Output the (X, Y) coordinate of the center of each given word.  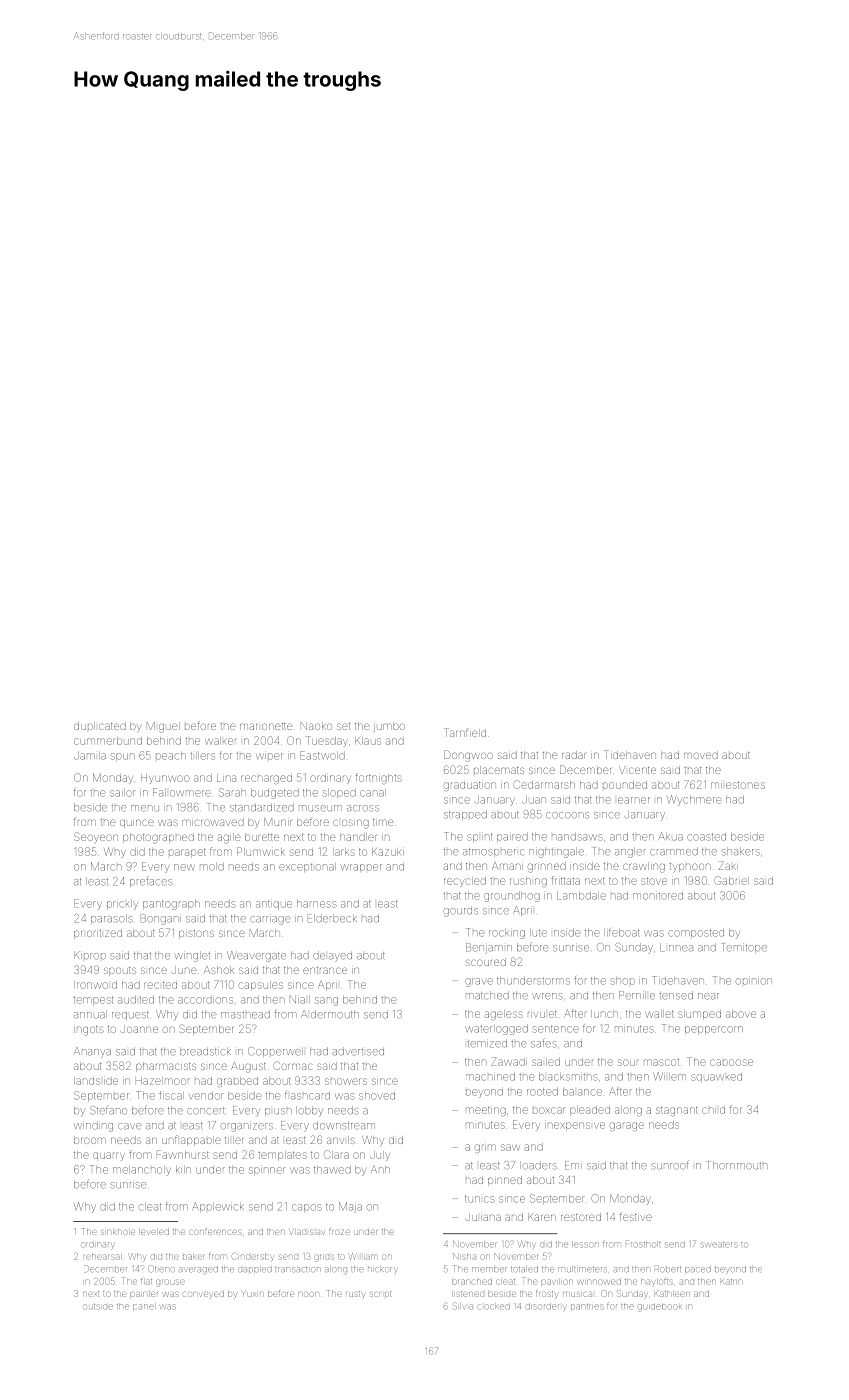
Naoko (316, 726)
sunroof (670, 1165)
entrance (325, 970)
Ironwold (95, 985)
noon (308, 1294)
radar (574, 755)
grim (485, 1148)
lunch (604, 1014)
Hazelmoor (163, 1081)
